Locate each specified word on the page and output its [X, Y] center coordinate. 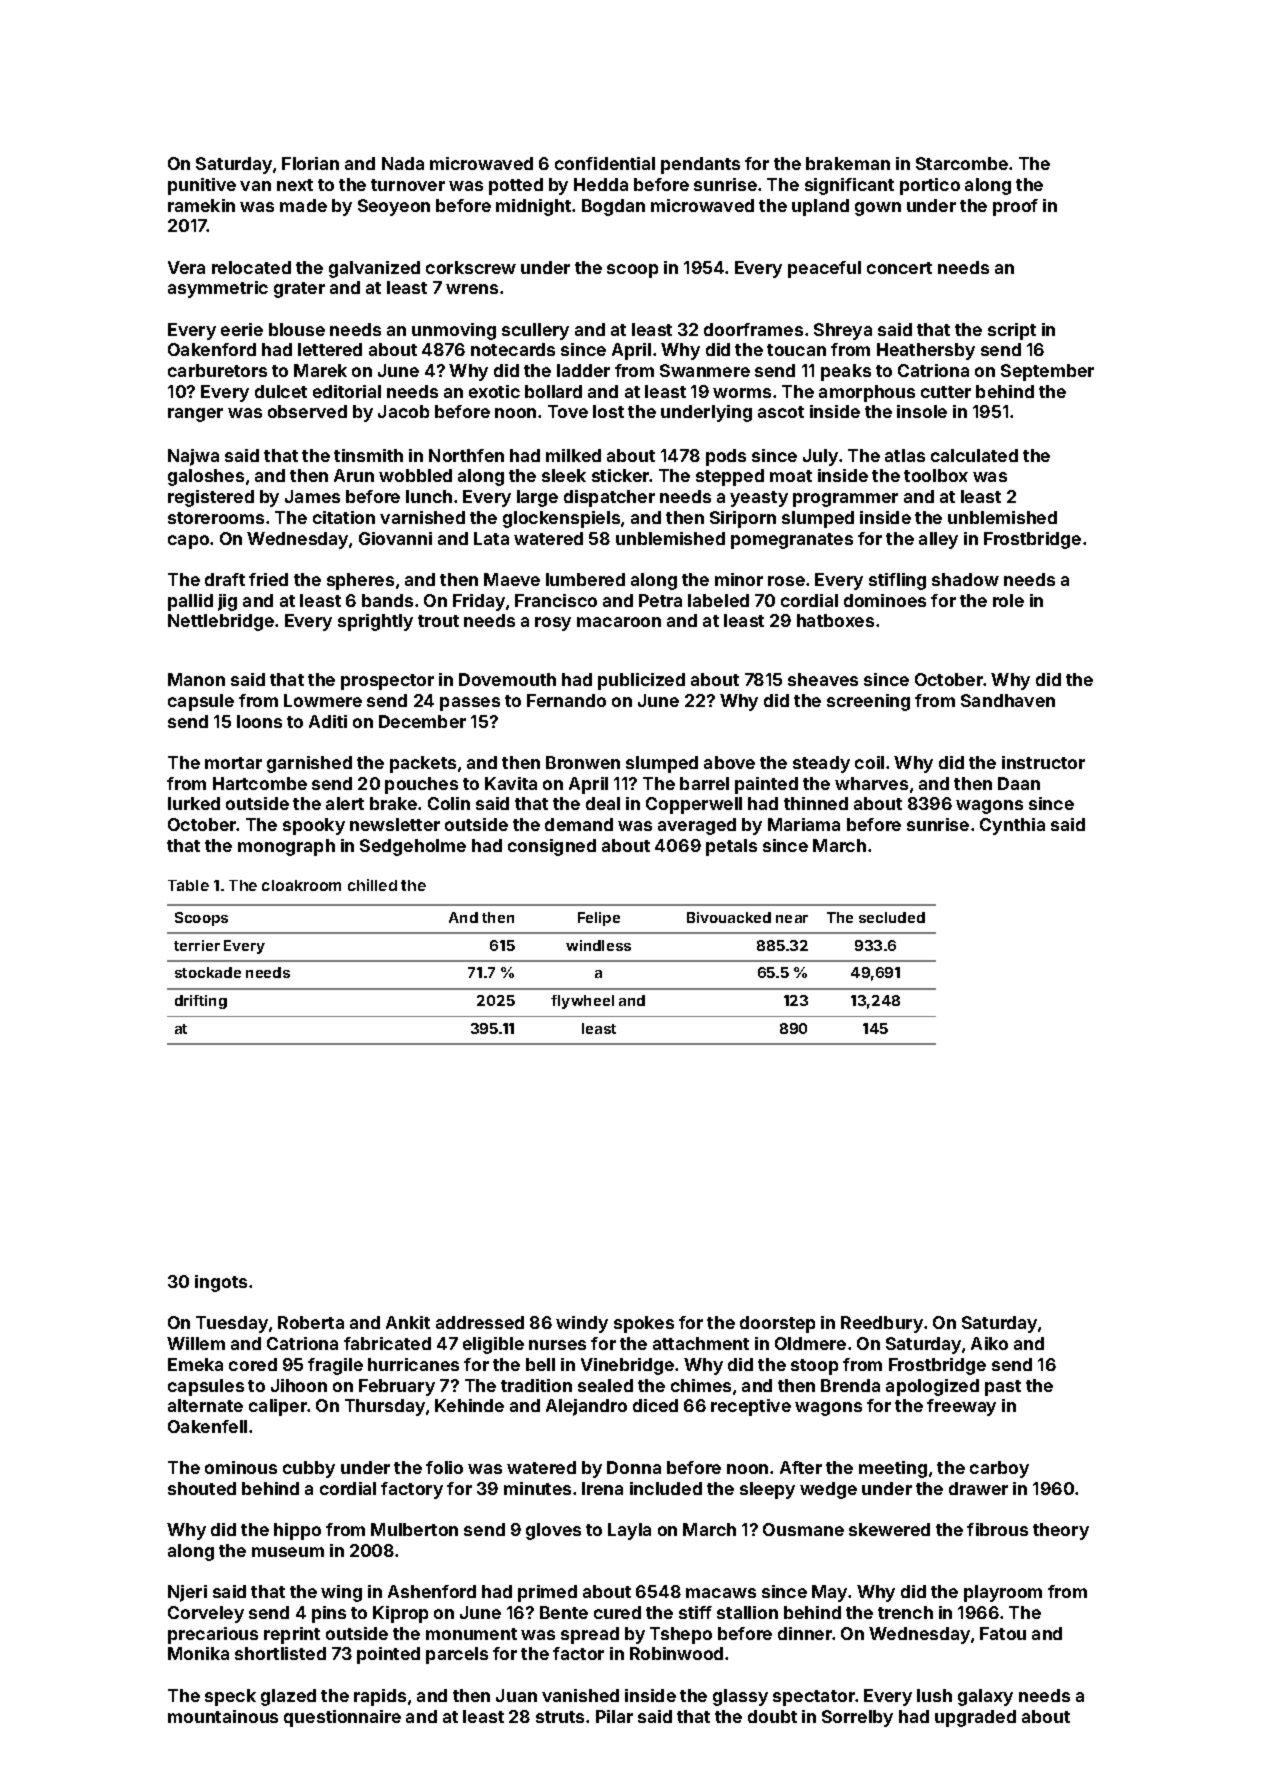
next [295, 185]
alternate [205, 1405]
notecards [513, 349]
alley [938, 540]
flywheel [582, 1002]
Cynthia [1012, 826]
